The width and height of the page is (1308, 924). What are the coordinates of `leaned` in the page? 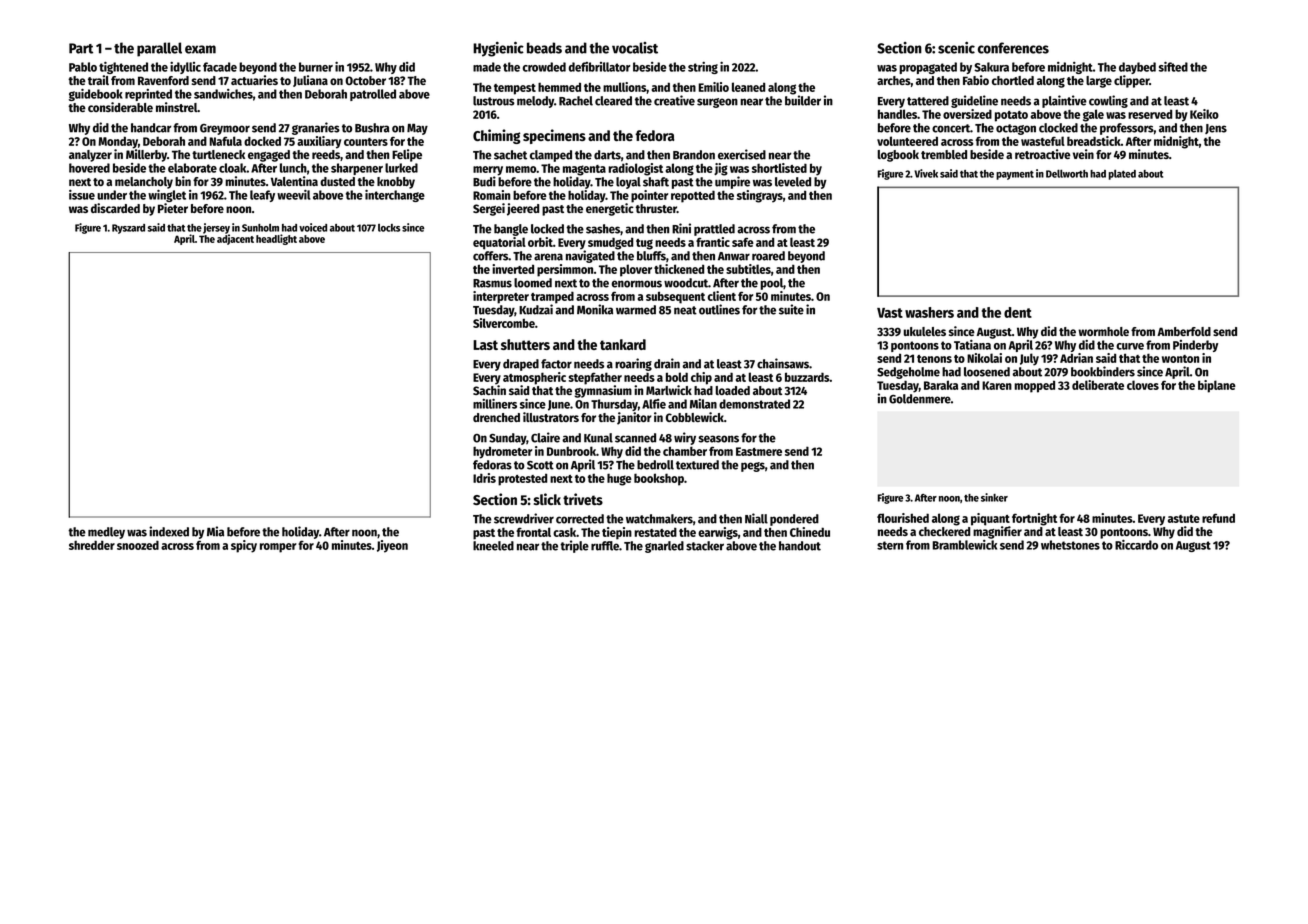 It's located at (748, 87).
